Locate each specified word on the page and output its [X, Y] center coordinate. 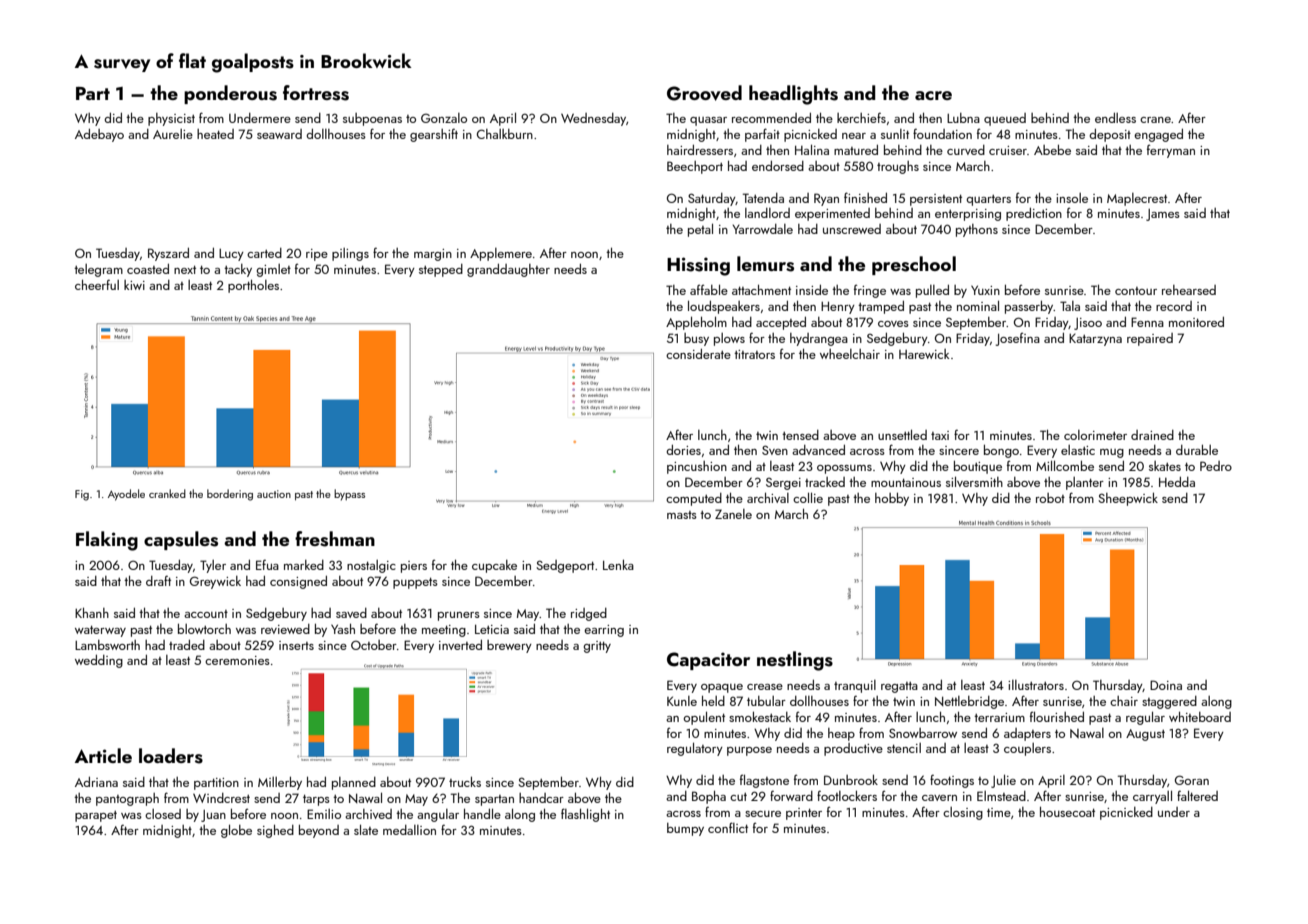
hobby [892, 499]
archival [768, 498]
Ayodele [126, 495]
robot [1050, 498]
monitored [1196, 322]
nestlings [795, 661]
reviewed [285, 629]
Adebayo [99, 135]
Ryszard [168, 254]
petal [700, 230]
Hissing [698, 266]
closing [963, 813]
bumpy [685, 829]
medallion [409, 830]
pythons [977, 230]
